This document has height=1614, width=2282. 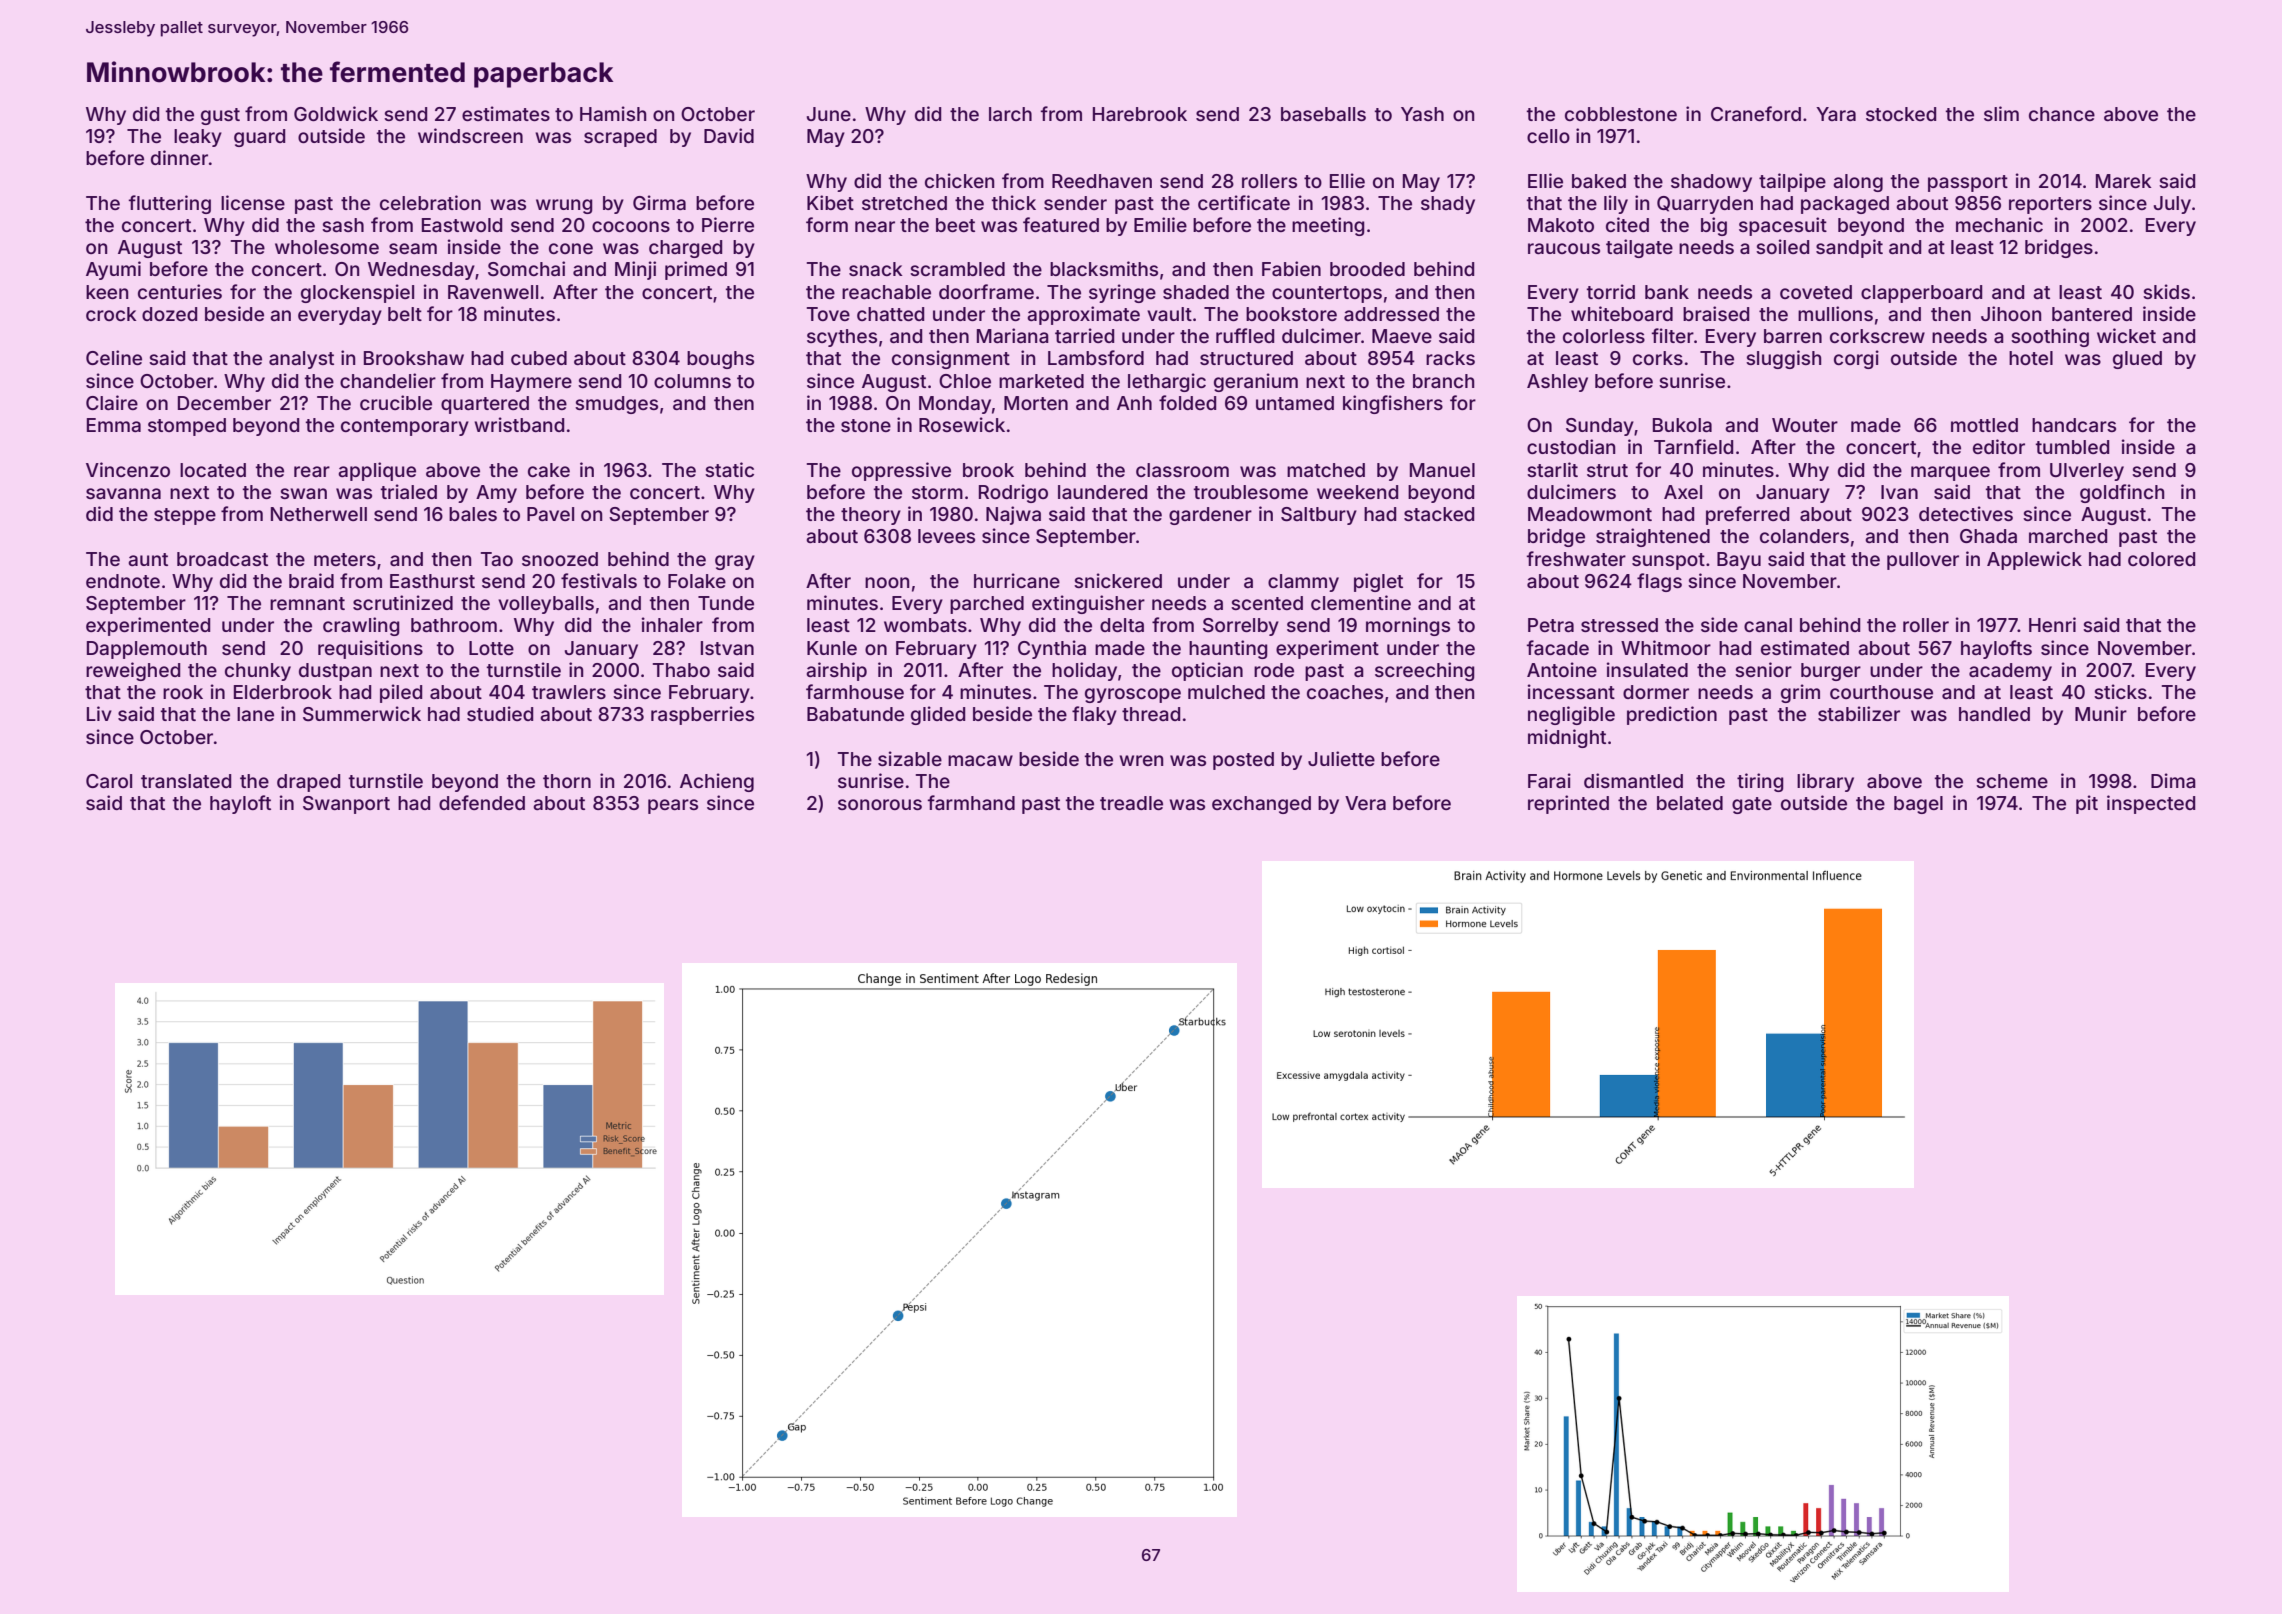 What do you see at coordinates (1571, 446) in the document?
I see `custodian` at bounding box center [1571, 446].
